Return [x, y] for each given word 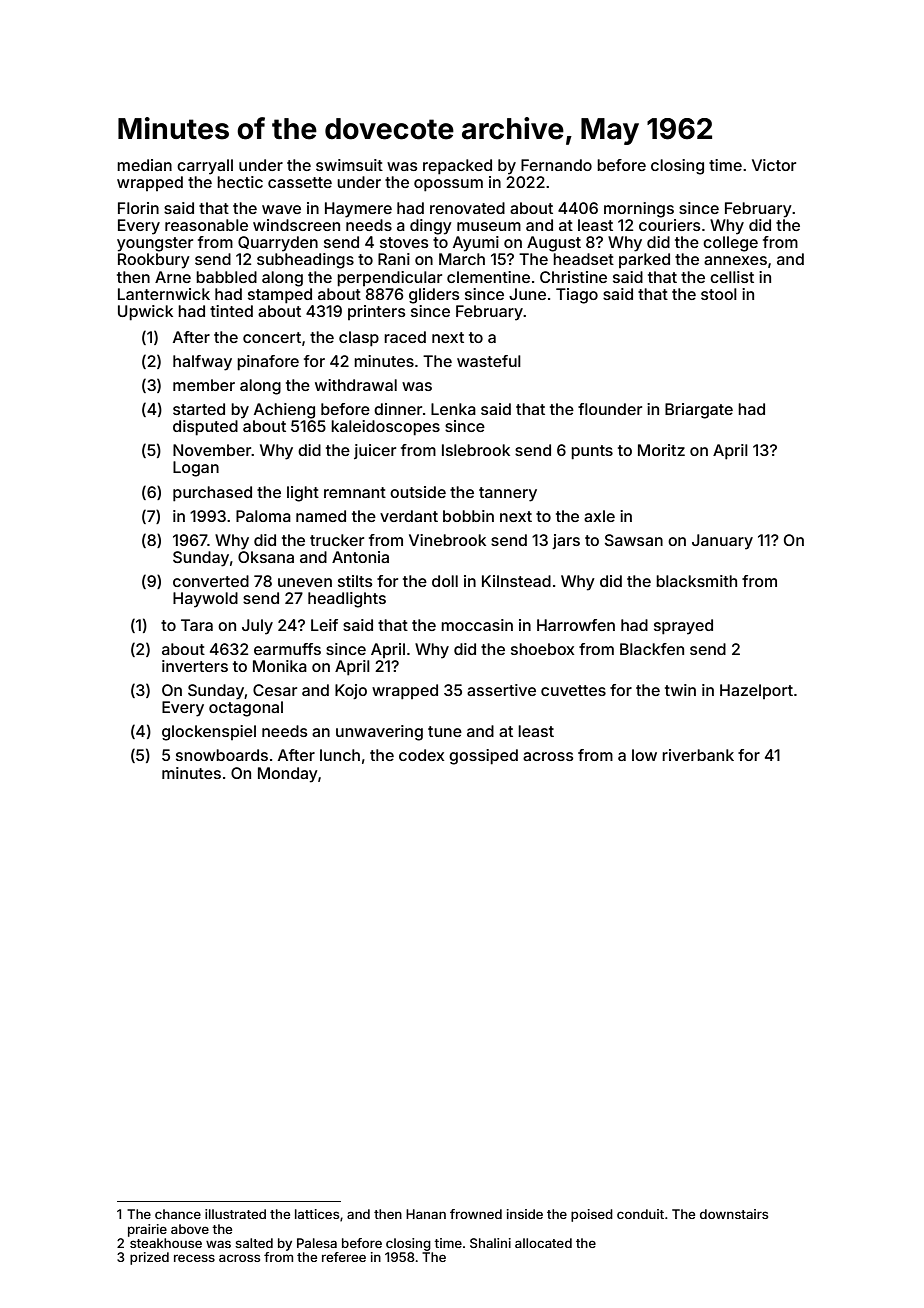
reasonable [206, 225]
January [722, 542]
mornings [639, 210]
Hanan [426, 1214]
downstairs [734, 1214]
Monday [288, 775]
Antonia [360, 557]
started [199, 409]
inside [525, 1214]
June [527, 294]
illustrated [235, 1214]
